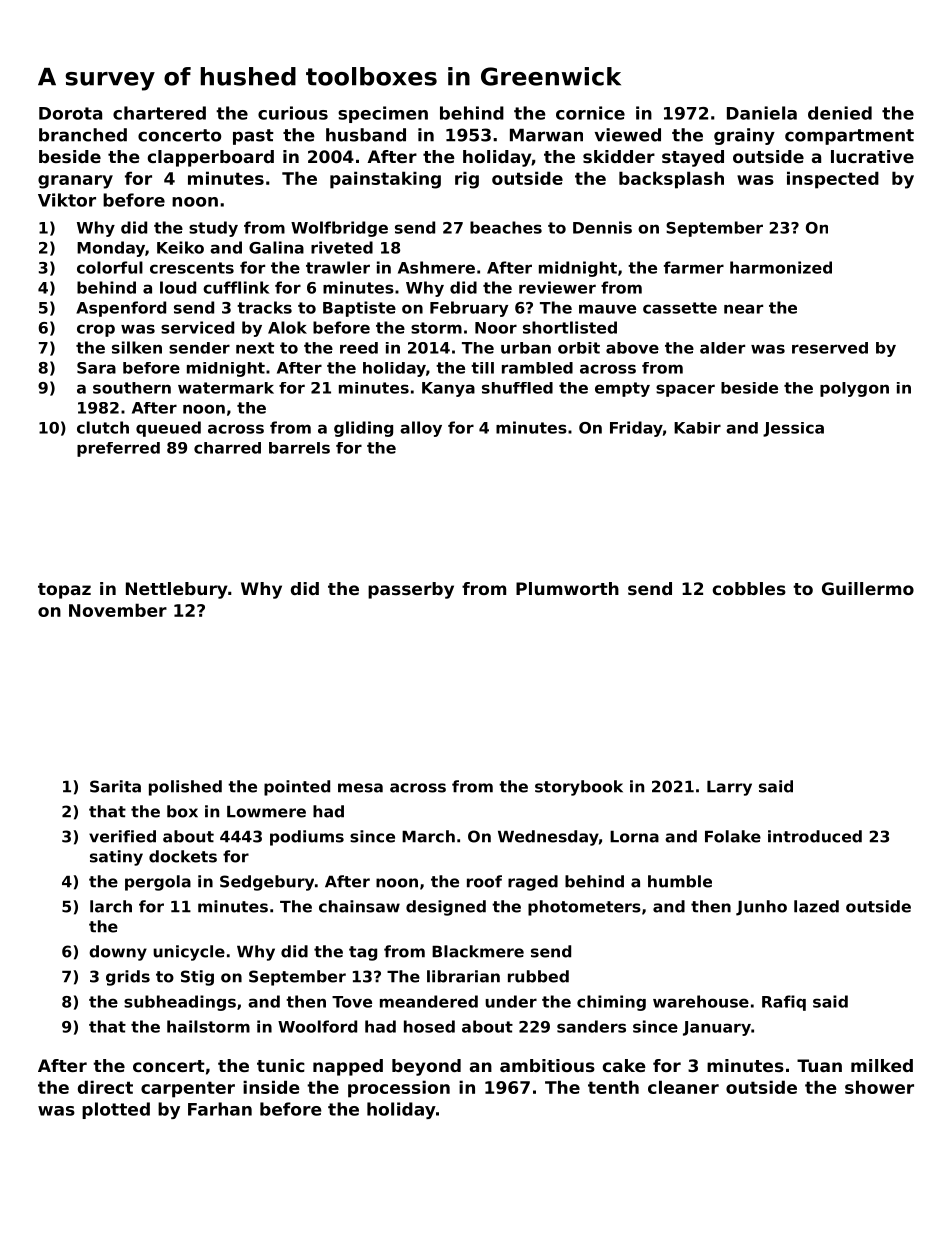 This screenshot has width=952, height=1233. Describe the element at coordinates (383, 114) in the screenshot. I see `specimen` at that location.
